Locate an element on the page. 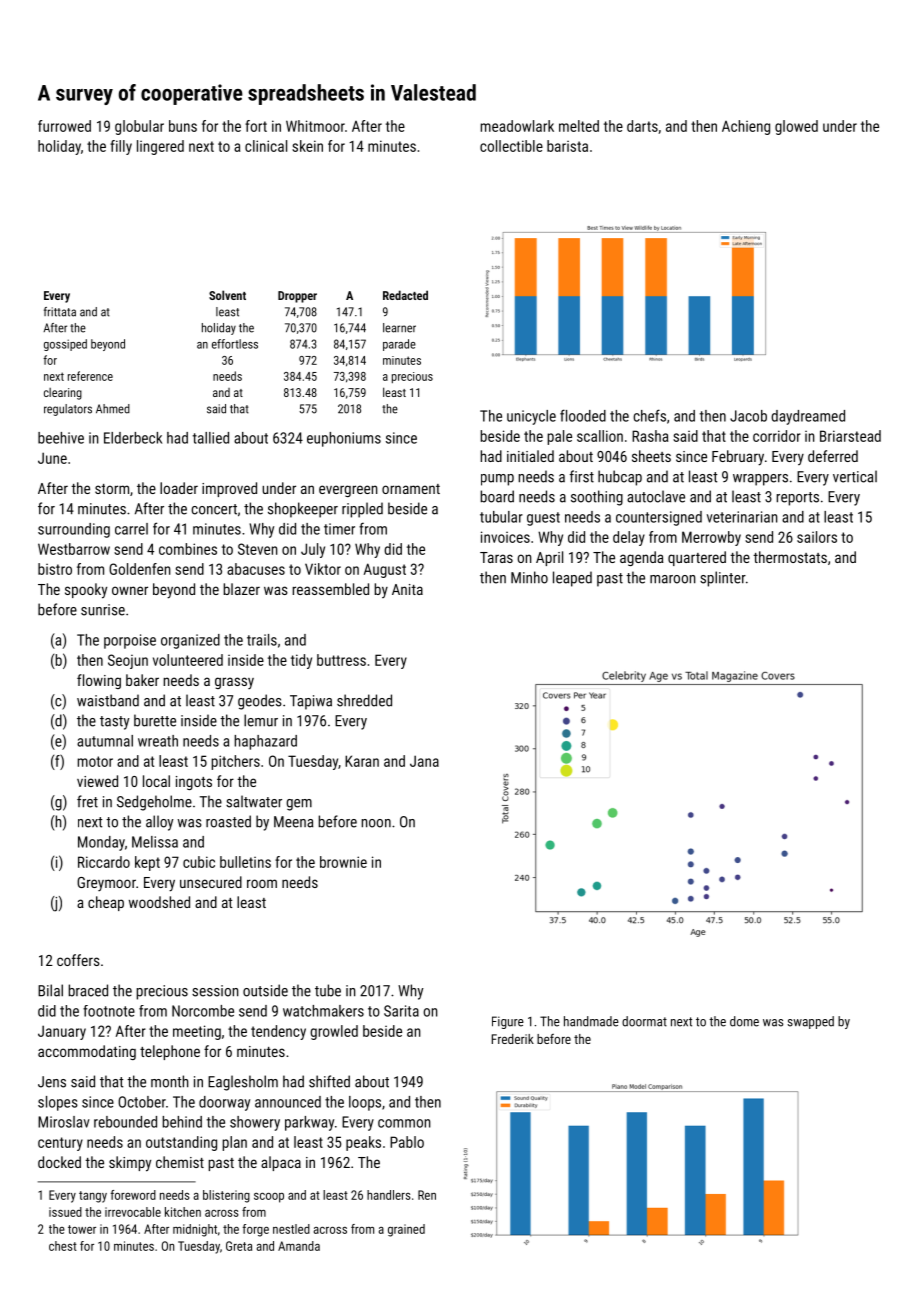  Amanda is located at coordinates (299, 1246).
